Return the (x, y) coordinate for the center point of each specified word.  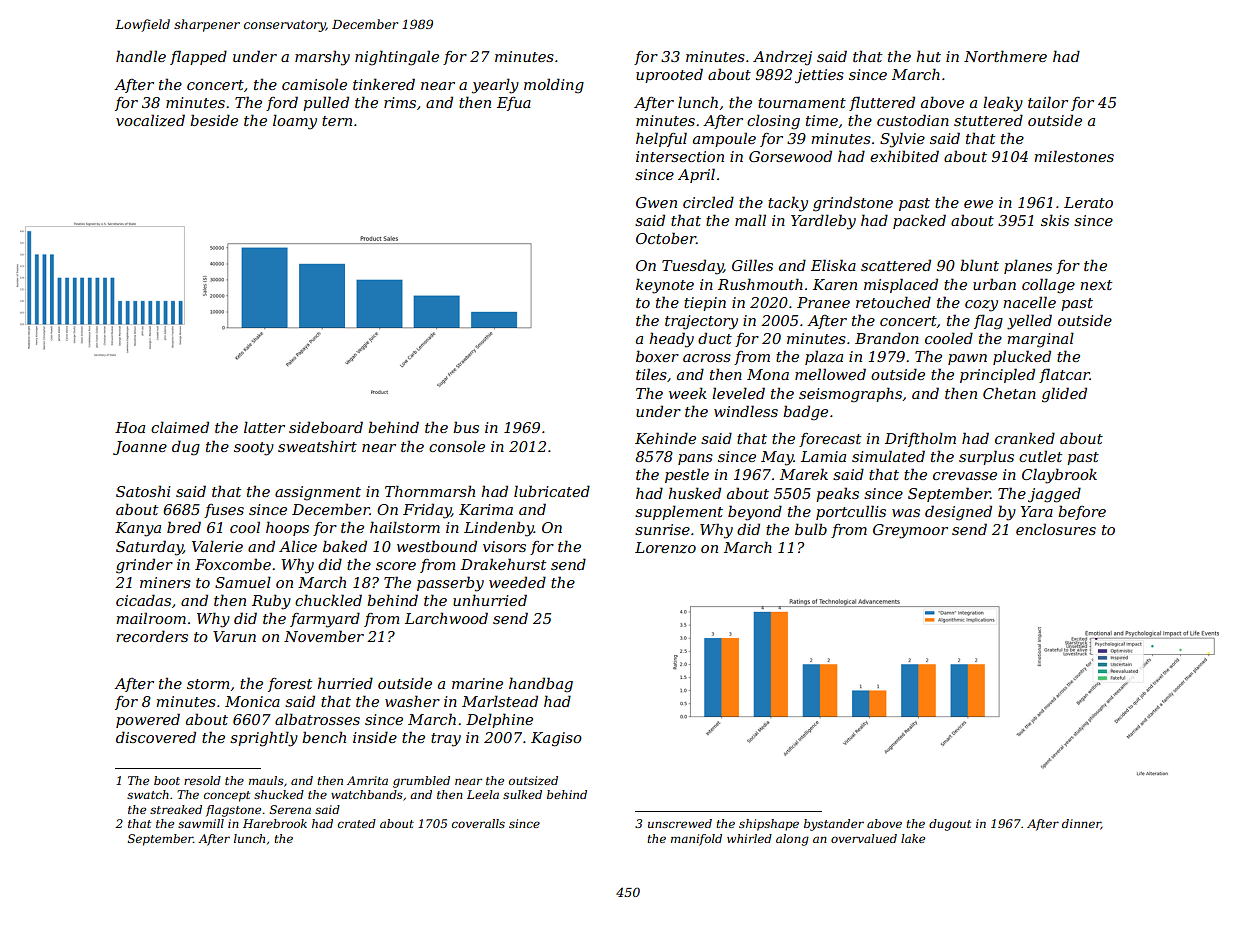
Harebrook (275, 823)
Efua (514, 104)
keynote (665, 286)
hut (928, 56)
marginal (1040, 340)
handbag (541, 685)
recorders (152, 636)
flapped (198, 57)
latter (264, 427)
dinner (1081, 824)
